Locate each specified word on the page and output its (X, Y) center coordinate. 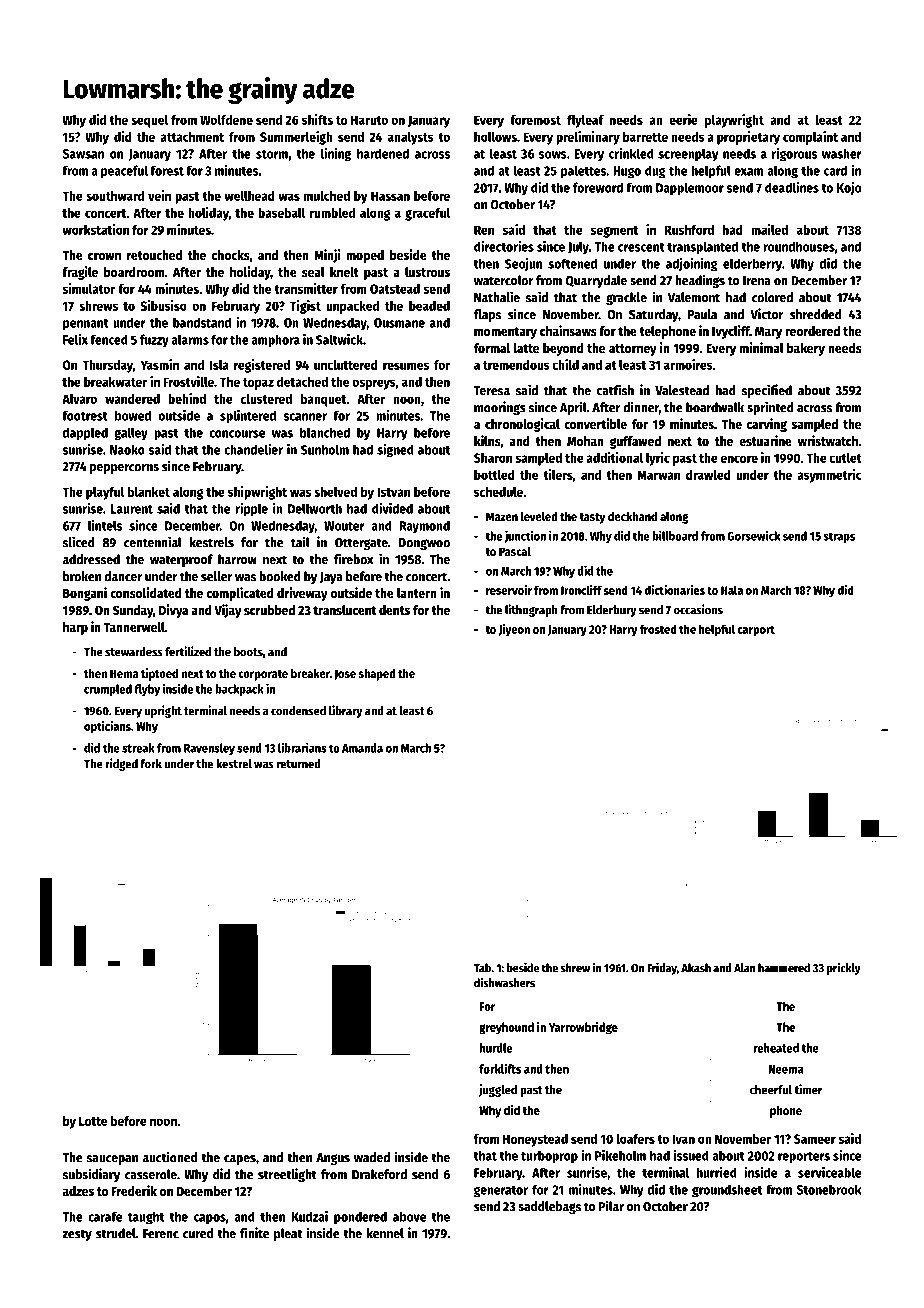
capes (240, 1160)
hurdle (496, 1048)
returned (299, 764)
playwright (734, 121)
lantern (417, 593)
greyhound (506, 1028)
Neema (786, 1069)
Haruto (369, 120)
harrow (237, 559)
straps (839, 537)
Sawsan (83, 154)
